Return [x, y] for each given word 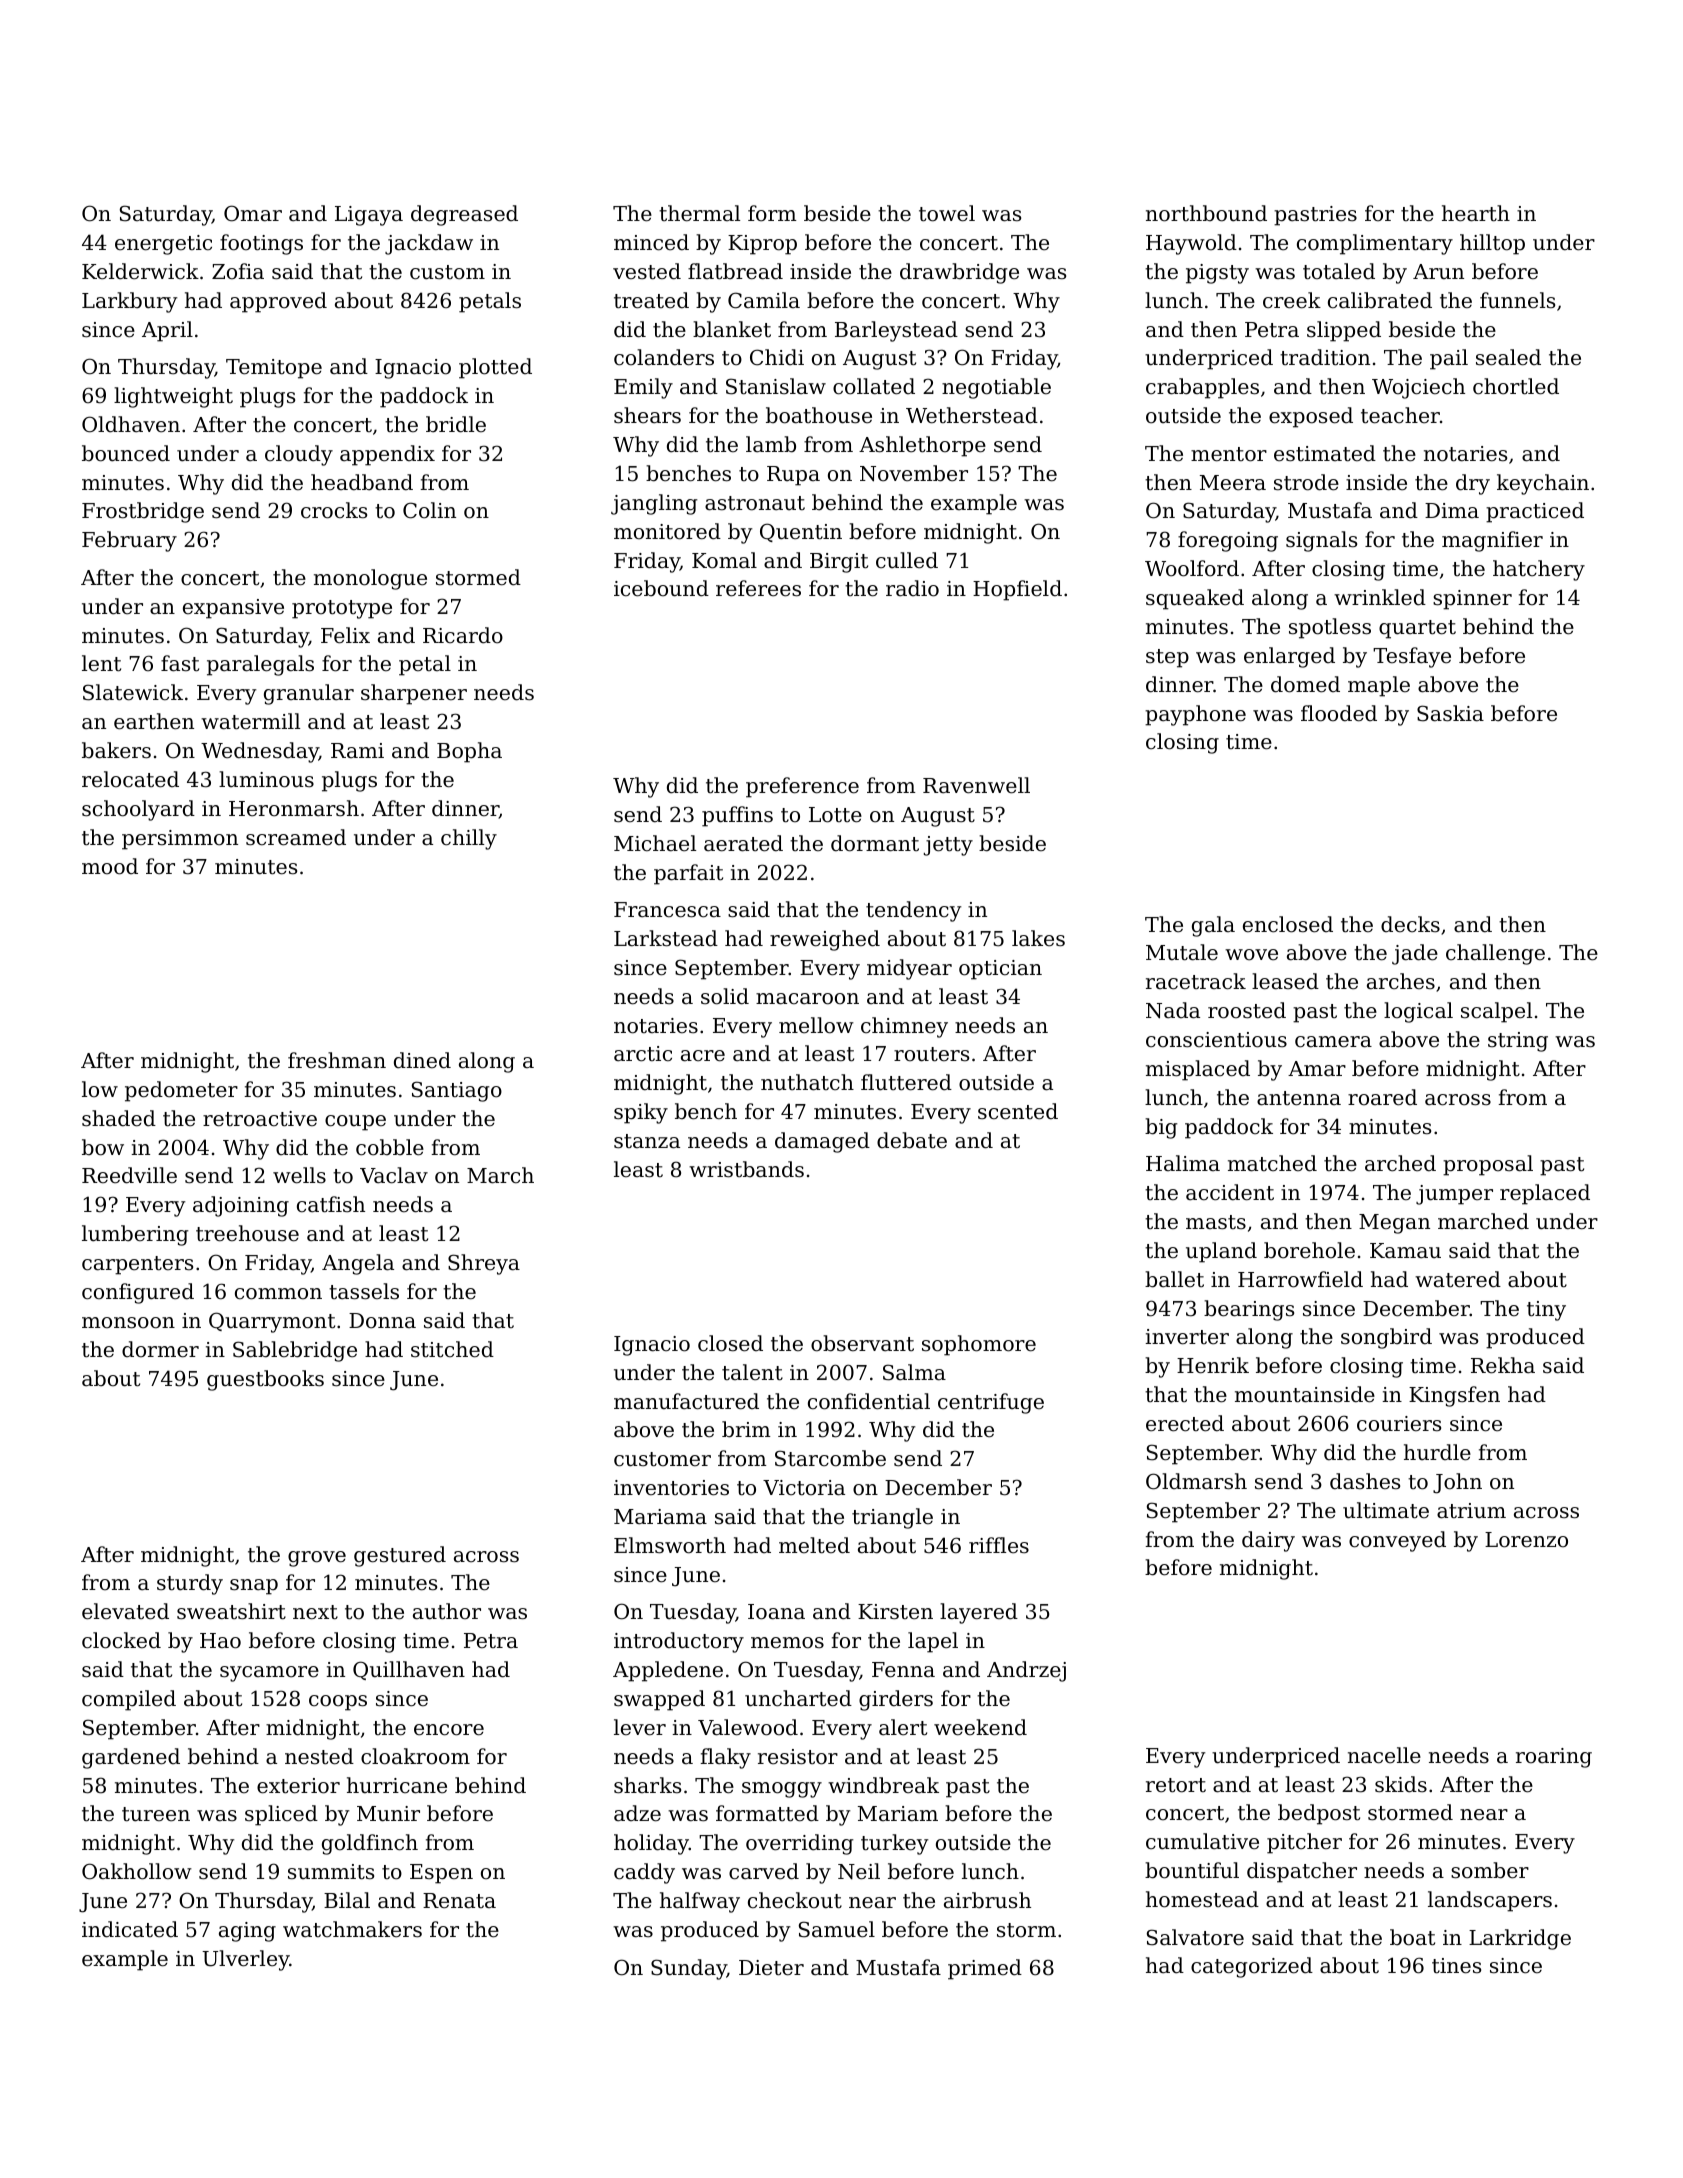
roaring [1554, 1758]
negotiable [996, 388]
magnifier [1492, 541]
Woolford [1192, 568]
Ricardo [463, 635]
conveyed [1397, 1541]
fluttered [906, 1082]
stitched [452, 1349]
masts [1216, 1222]
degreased [464, 215]
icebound [661, 588]
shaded [119, 1118]
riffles [999, 1545]
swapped [659, 1700]
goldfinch [370, 1844]
